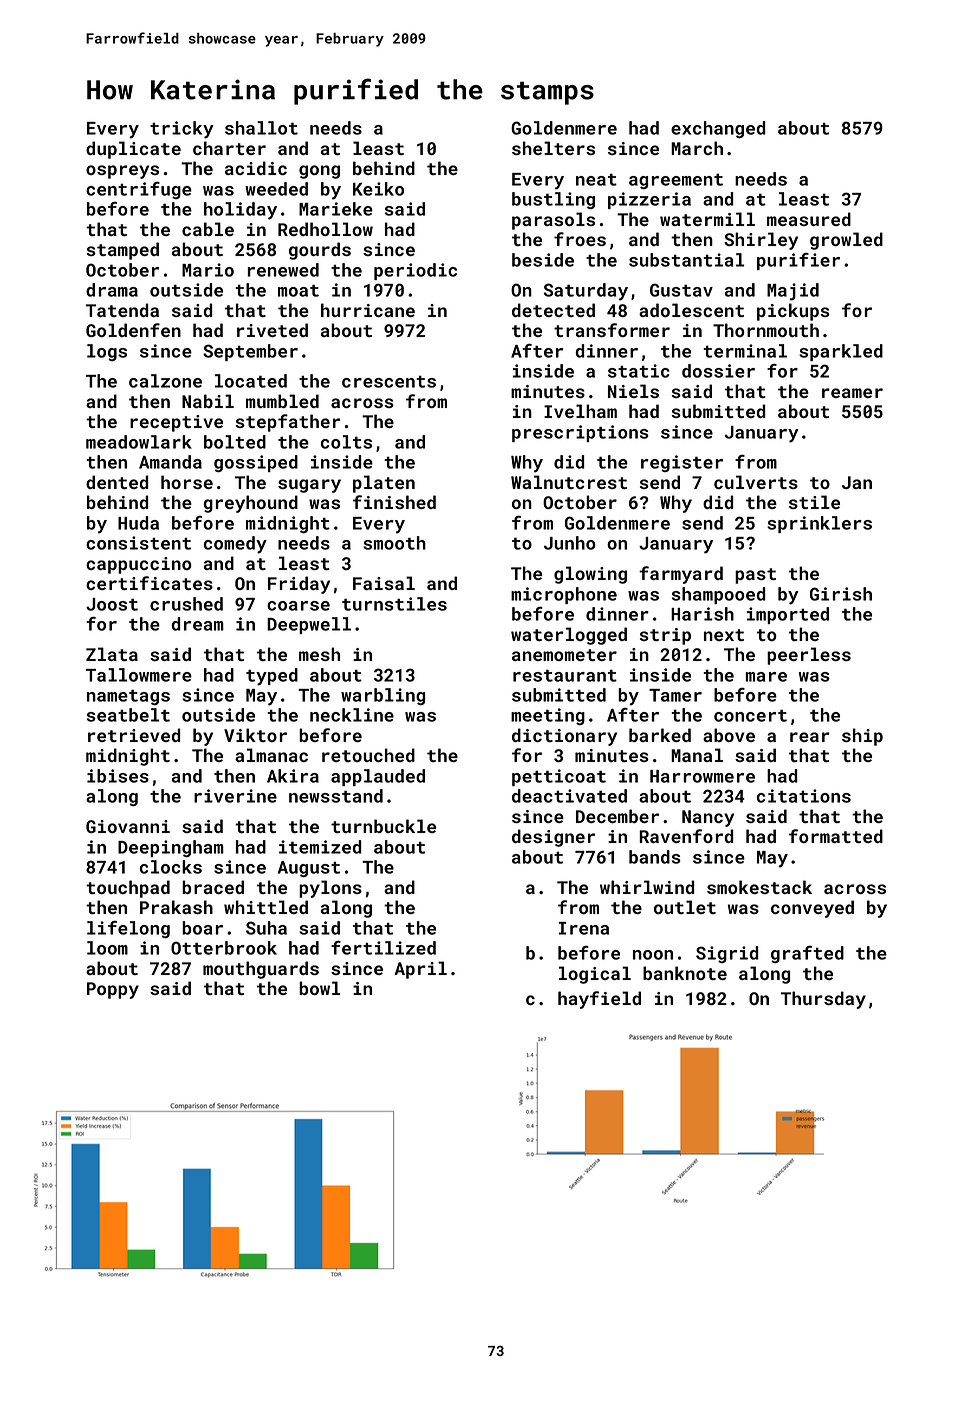 The height and width of the screenshot is (1413, 975). What do you see at coordinates (553, 148) in the screenshot?
I see `shelters` at bounding box center [553, 148].
